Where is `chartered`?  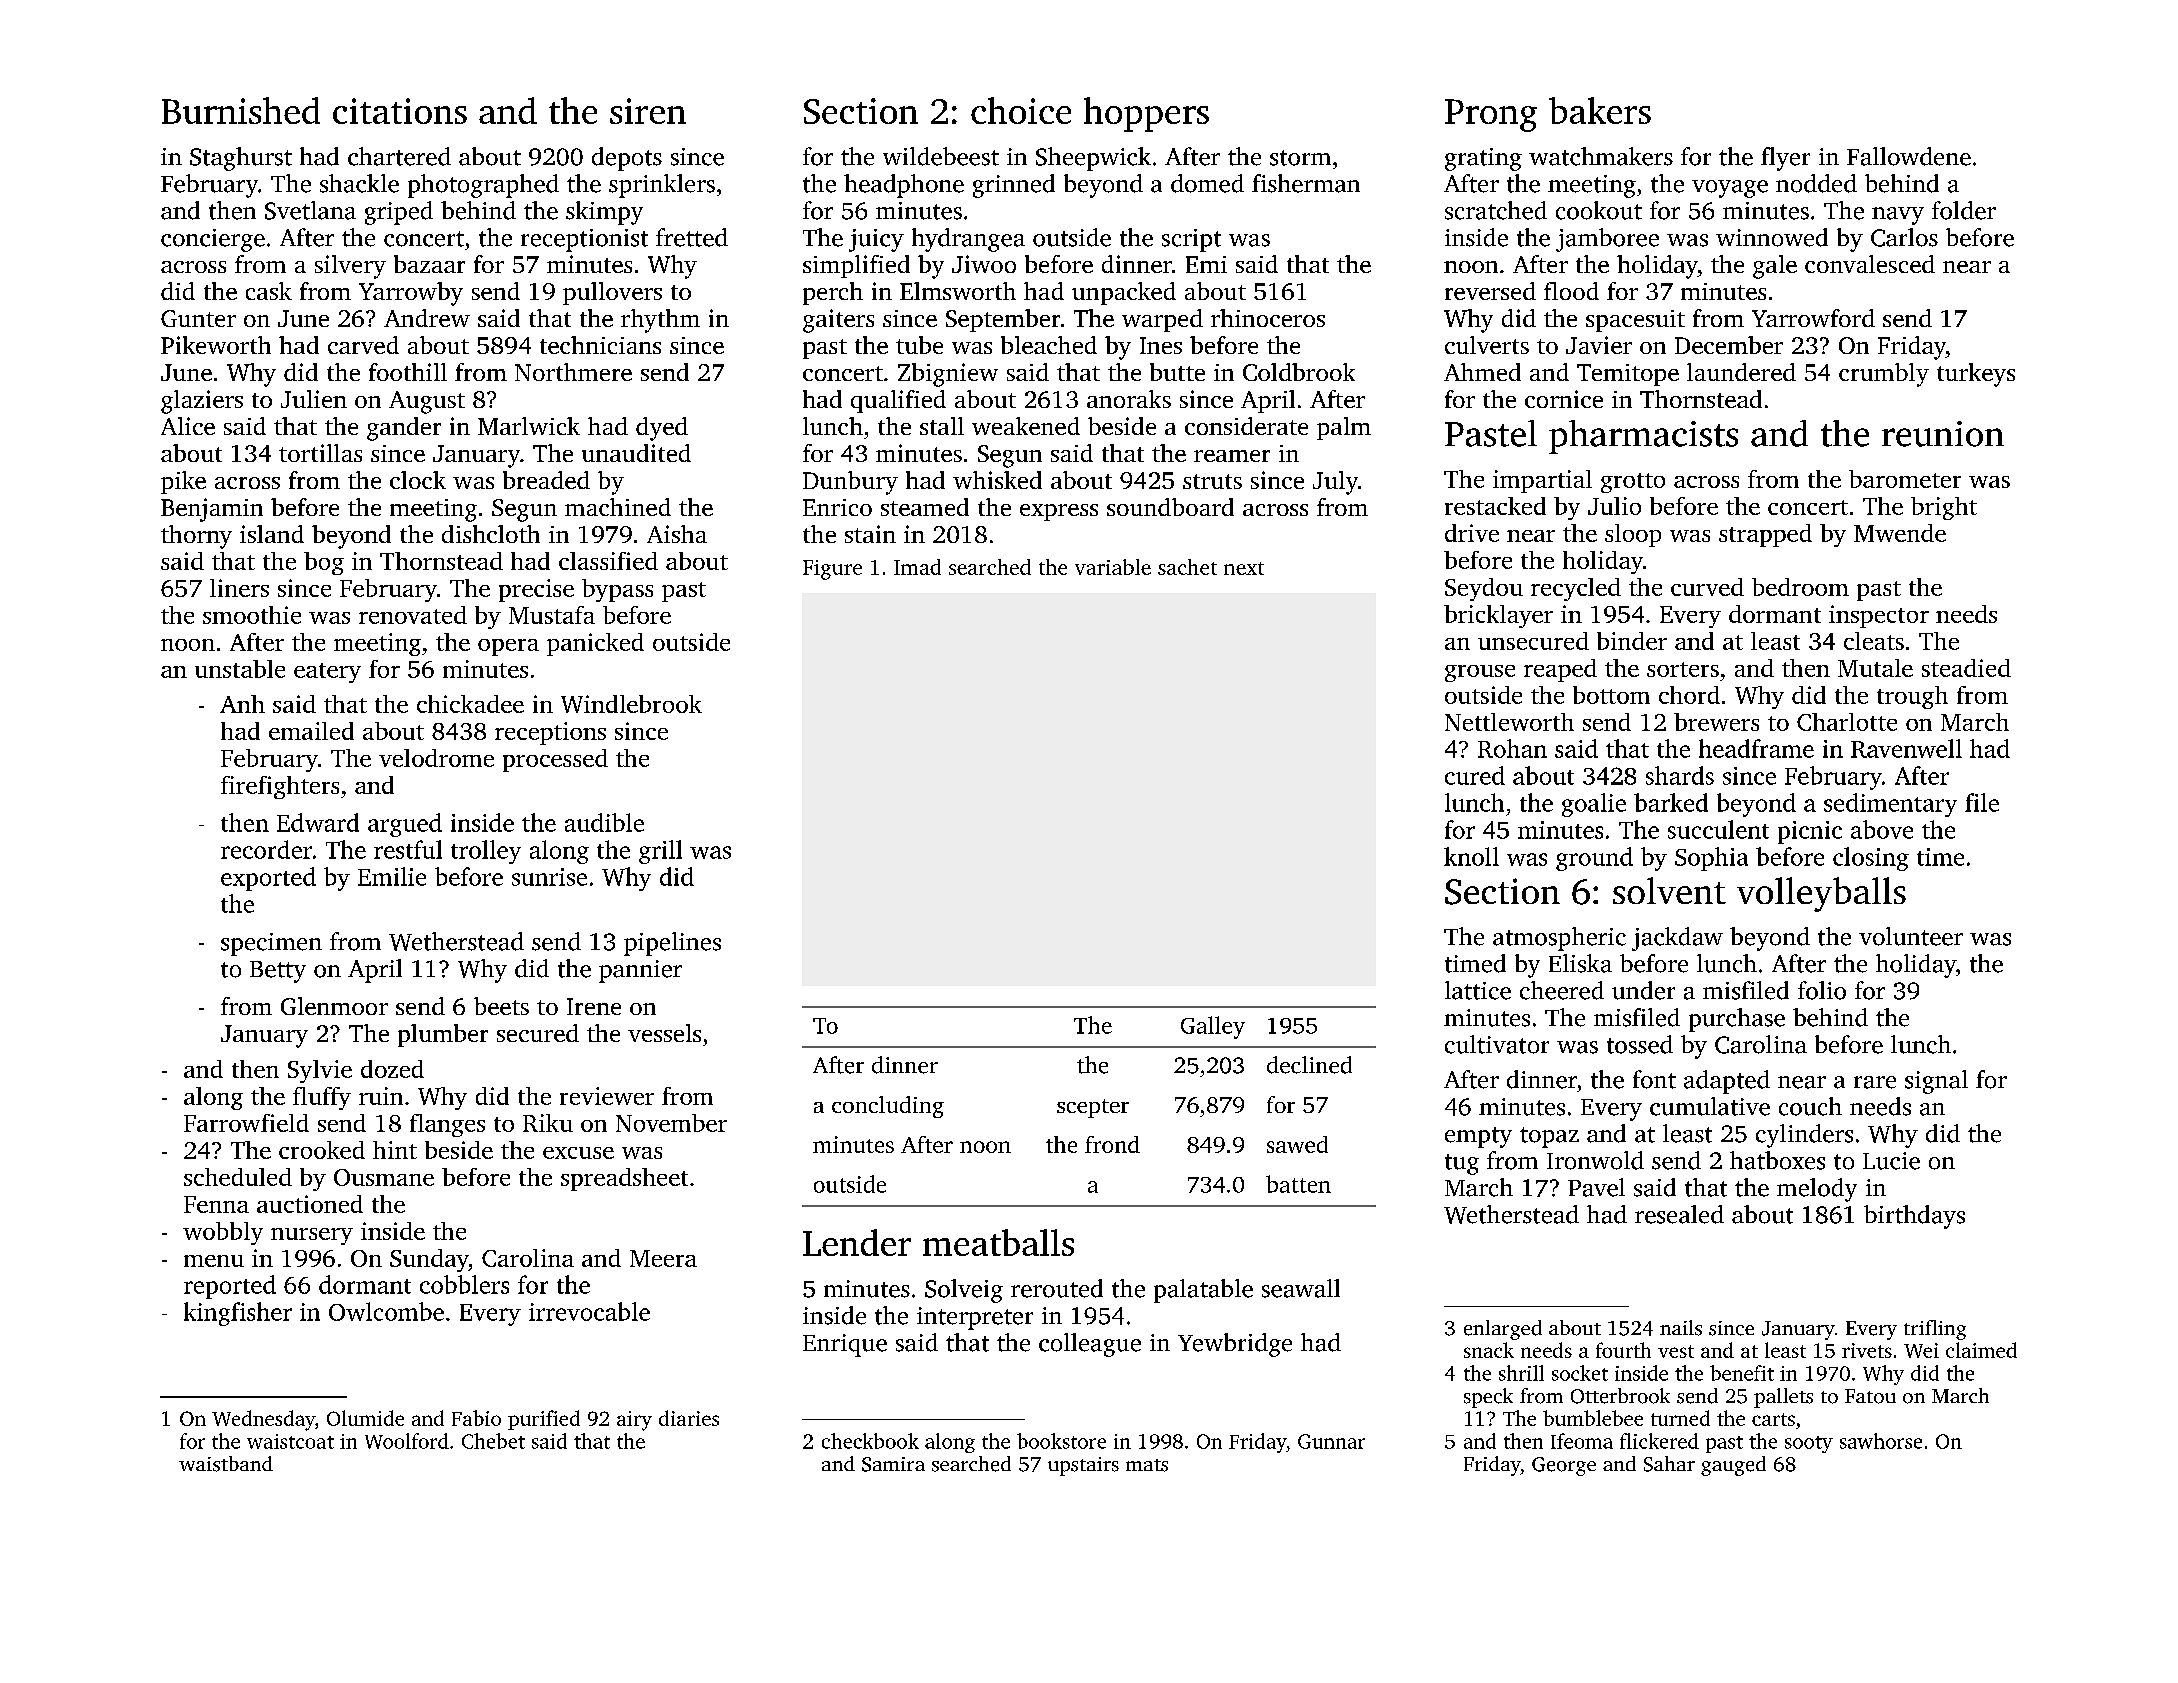
chartered is located at coordinates (399, 156).
